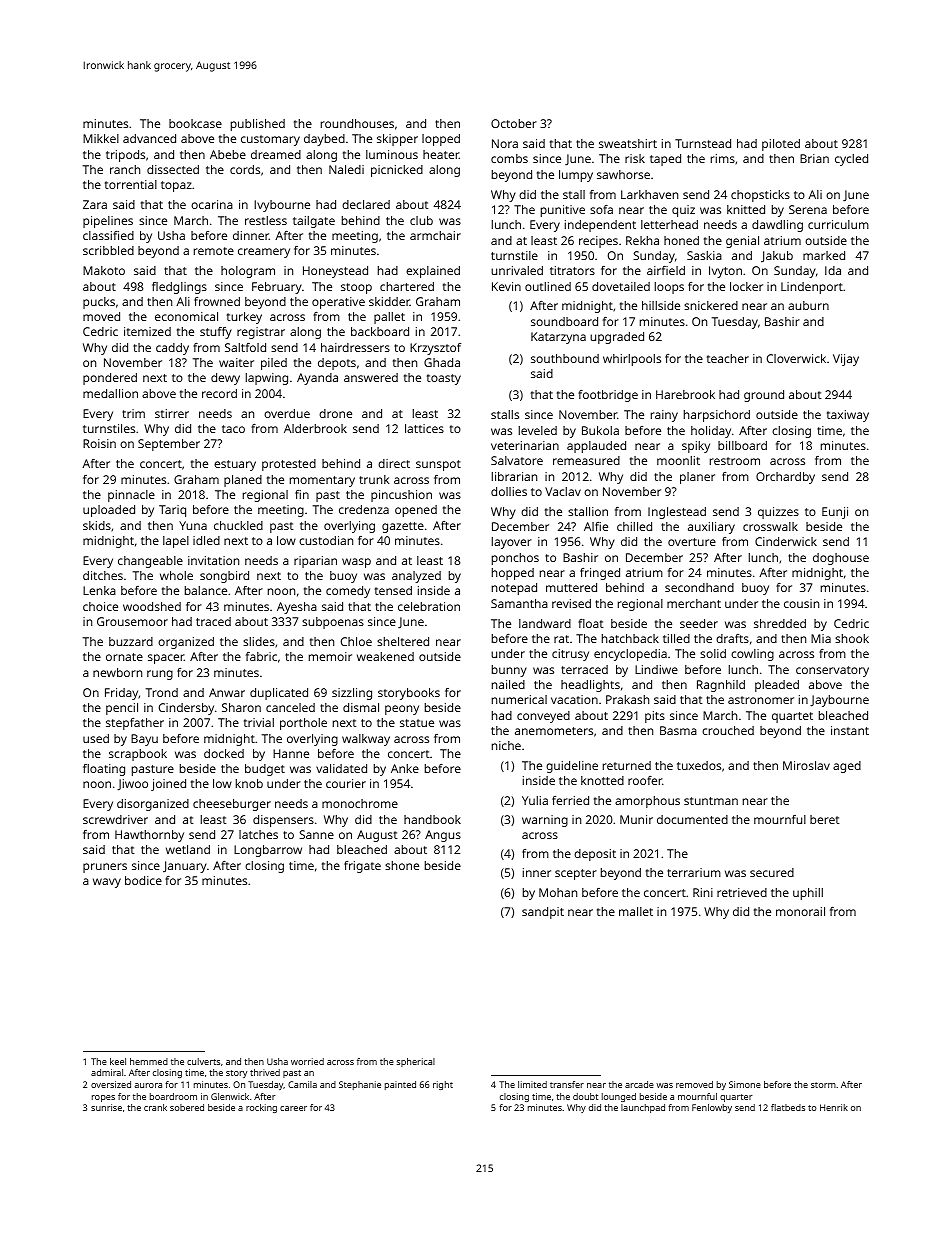  Describe the element at coordinates (535, 800) in the page. I see `Yulia` at that location.
